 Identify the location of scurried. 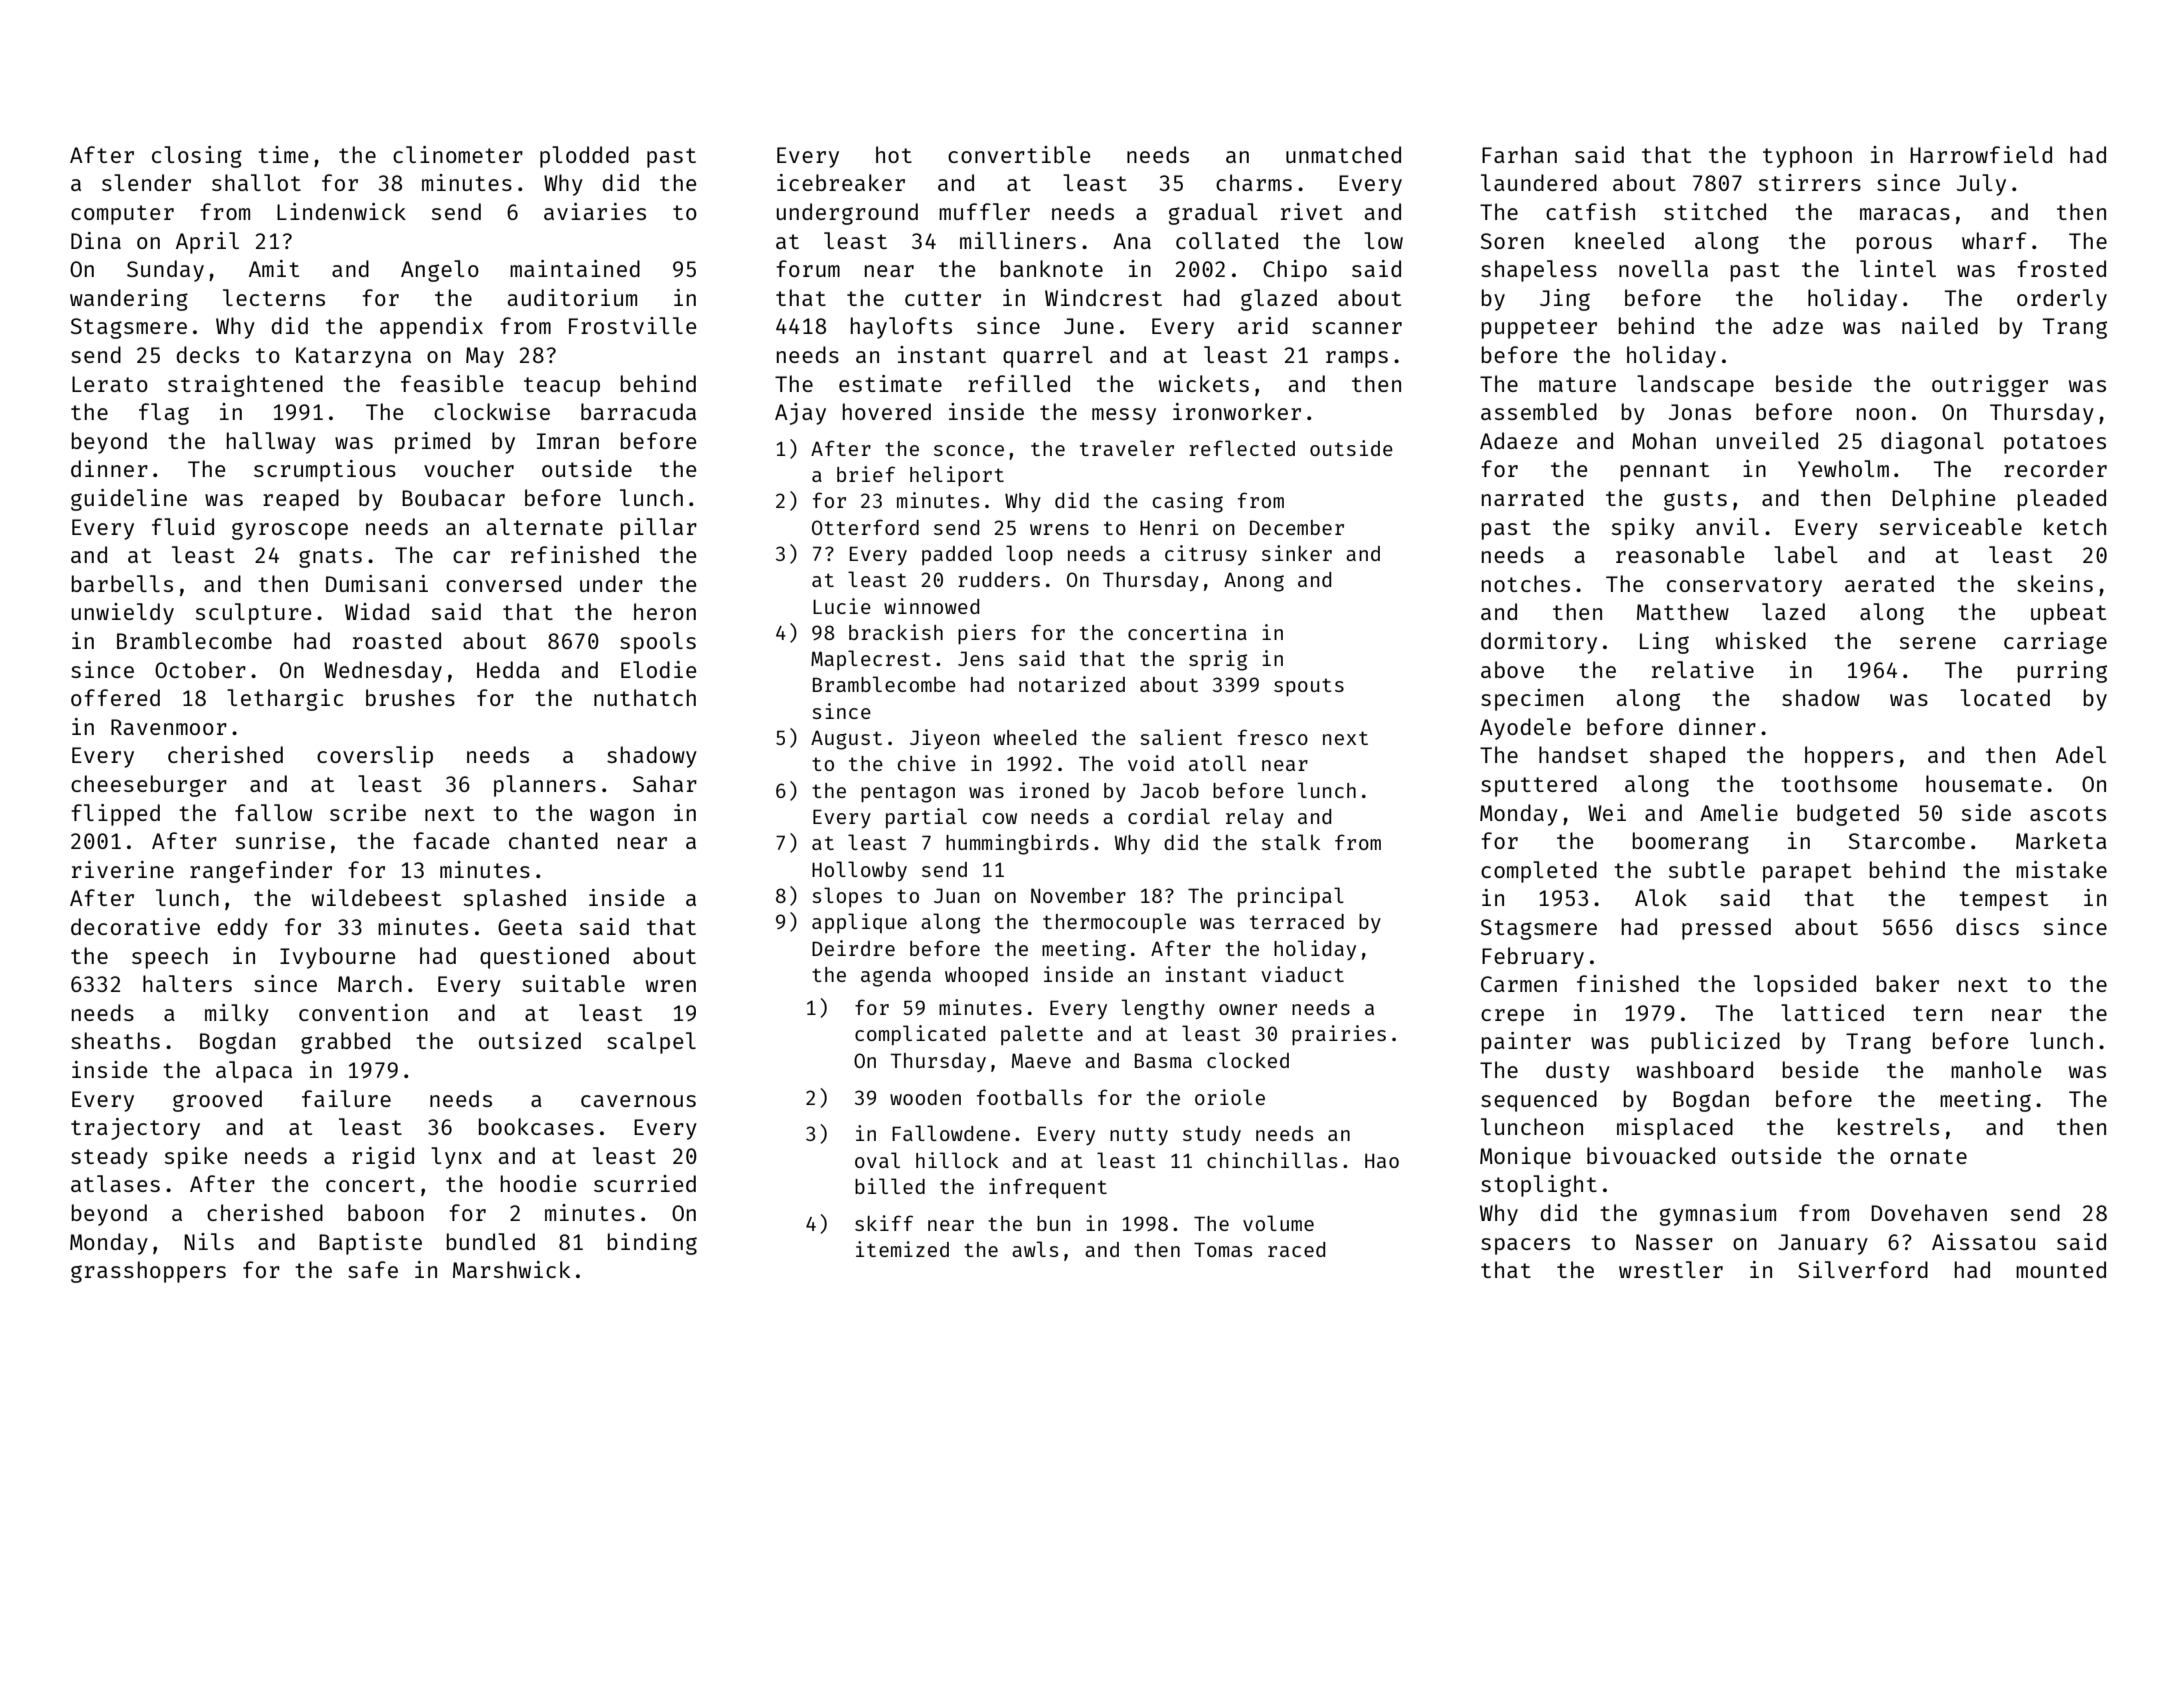
(645, 1183).
